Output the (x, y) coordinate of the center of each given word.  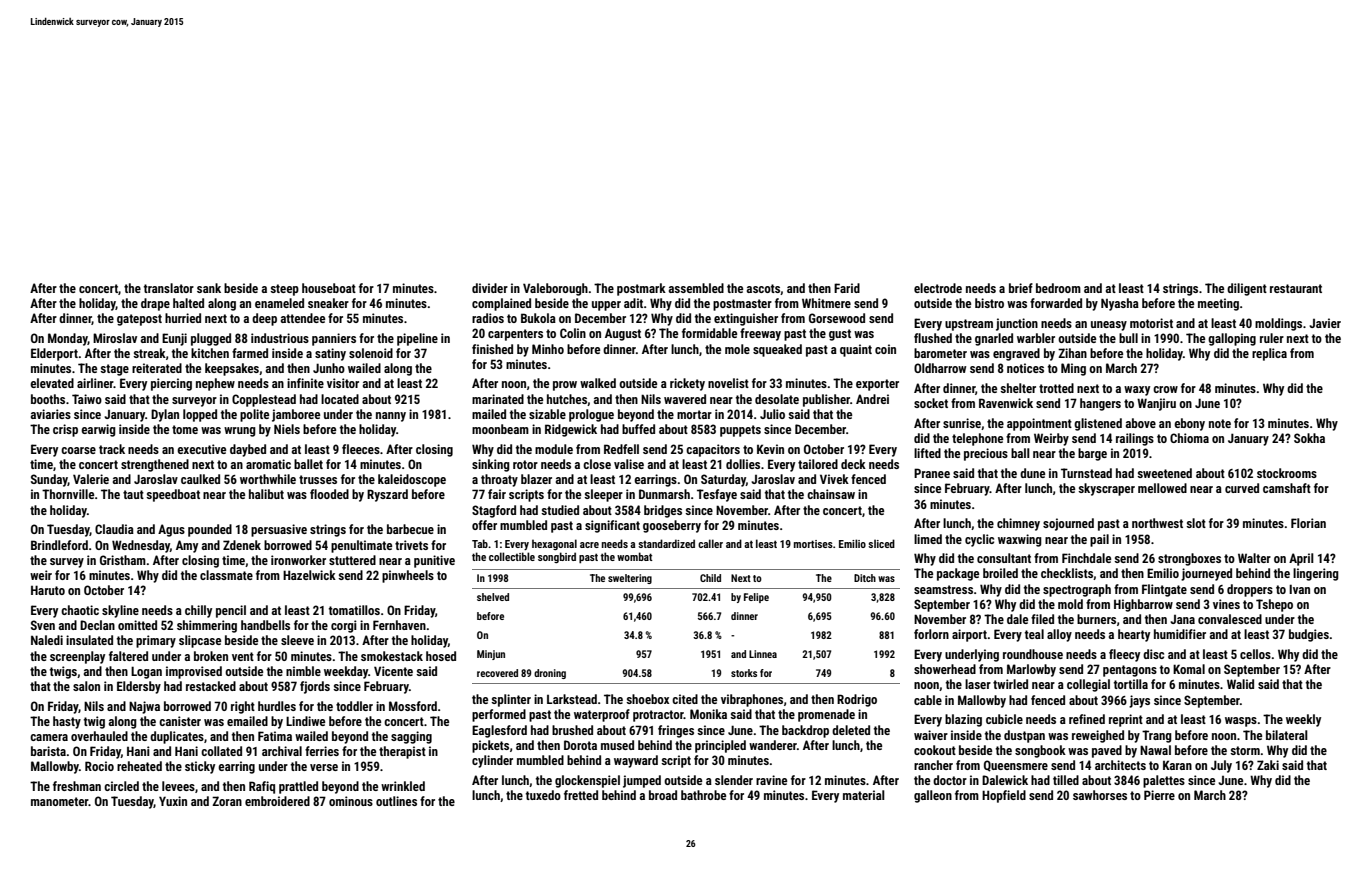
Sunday (49, 480)
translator (169, 288)
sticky (200, 767)
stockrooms (1287, 473)
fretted (581, 795)
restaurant (1296, 288)
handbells (265, 625)
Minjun (491, 655)
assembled (696, 288)
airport (969, 635)
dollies (743, 464)
